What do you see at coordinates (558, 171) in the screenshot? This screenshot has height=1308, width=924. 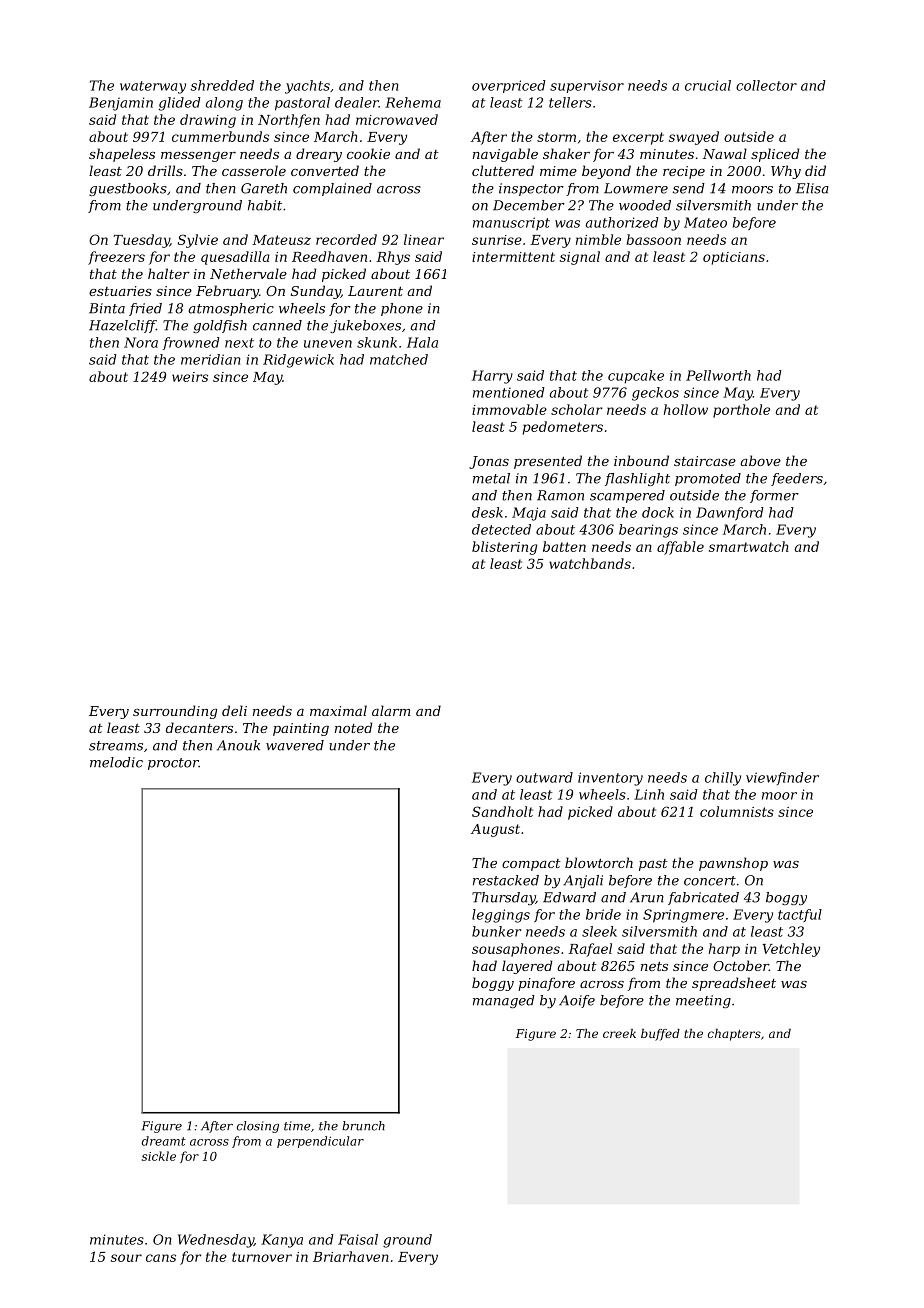 I see `mime` at bounding box center [558, 171].
